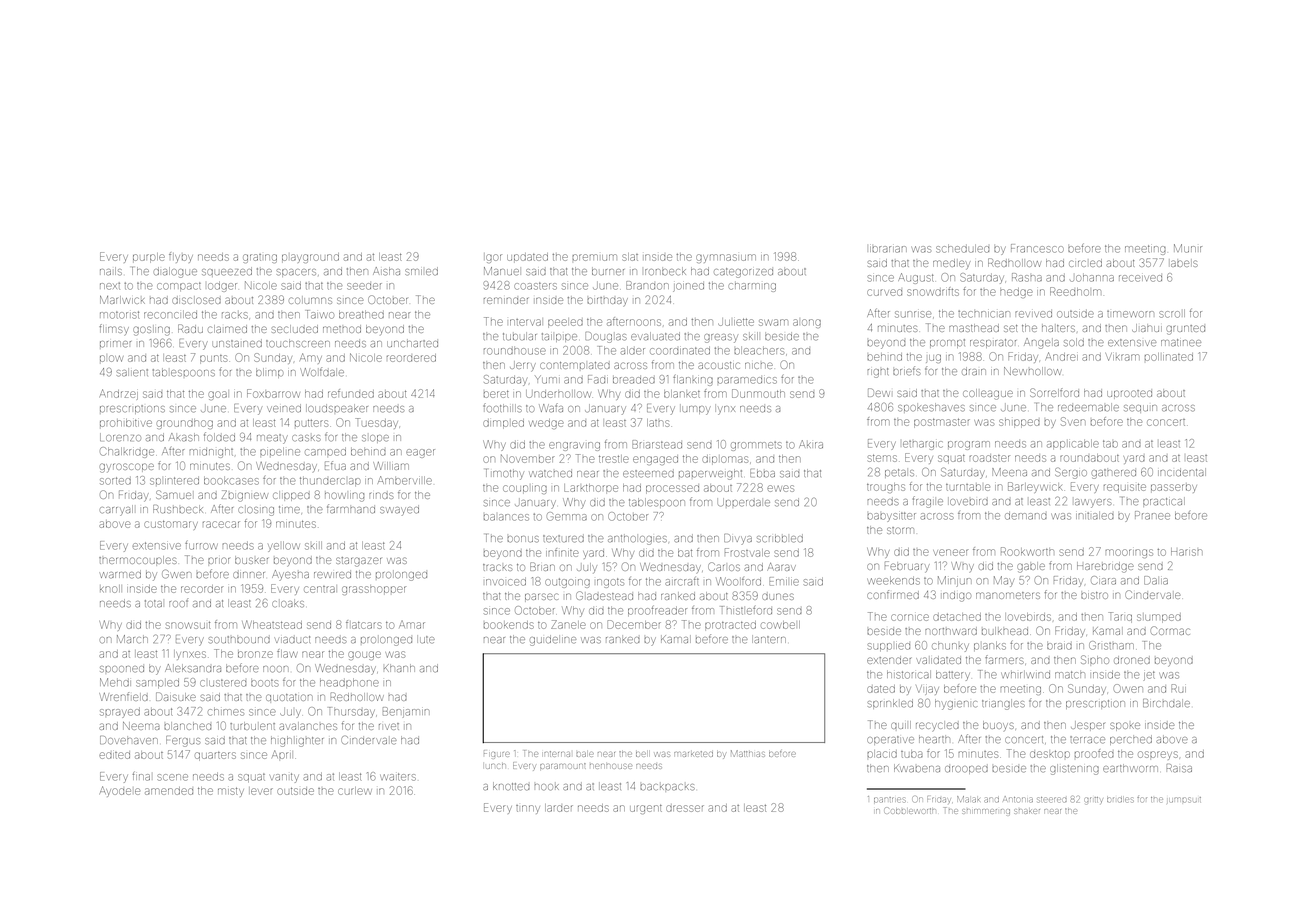 This image has height=924, width=1308. What do you see at coordinates (655, 336) in the image?
I see `evaluated` at bounding box center [655, 336].
